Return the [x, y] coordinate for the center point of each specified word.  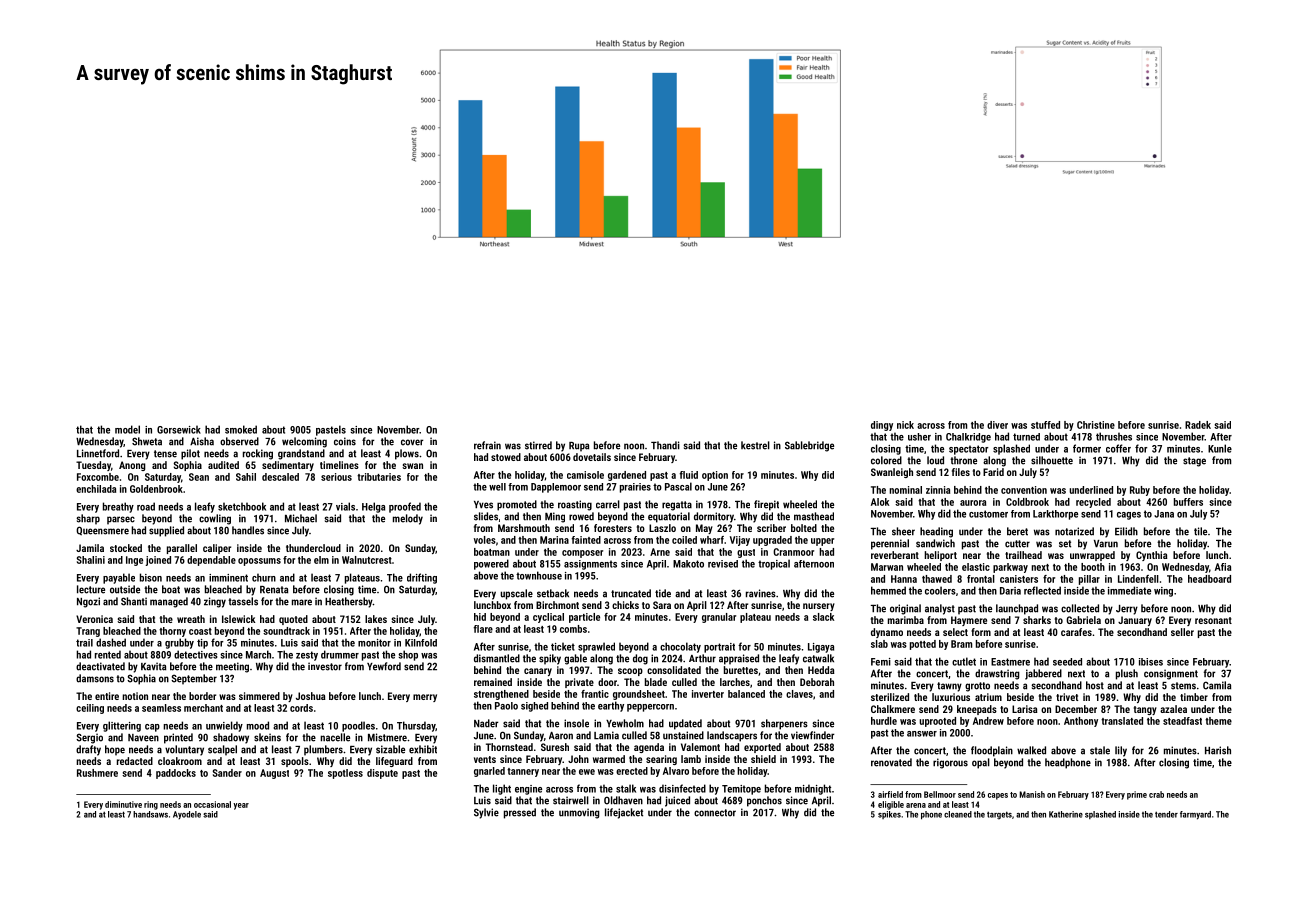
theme [1218, 721]
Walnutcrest [367, 560]
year [241, 806]
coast [200, 631]
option [715, 476]
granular [719, 618]
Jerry [1127, 610]
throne [963, 460]
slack [823, 617]
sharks [1037, 620]
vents [485, 759]
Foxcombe [98, 477]
